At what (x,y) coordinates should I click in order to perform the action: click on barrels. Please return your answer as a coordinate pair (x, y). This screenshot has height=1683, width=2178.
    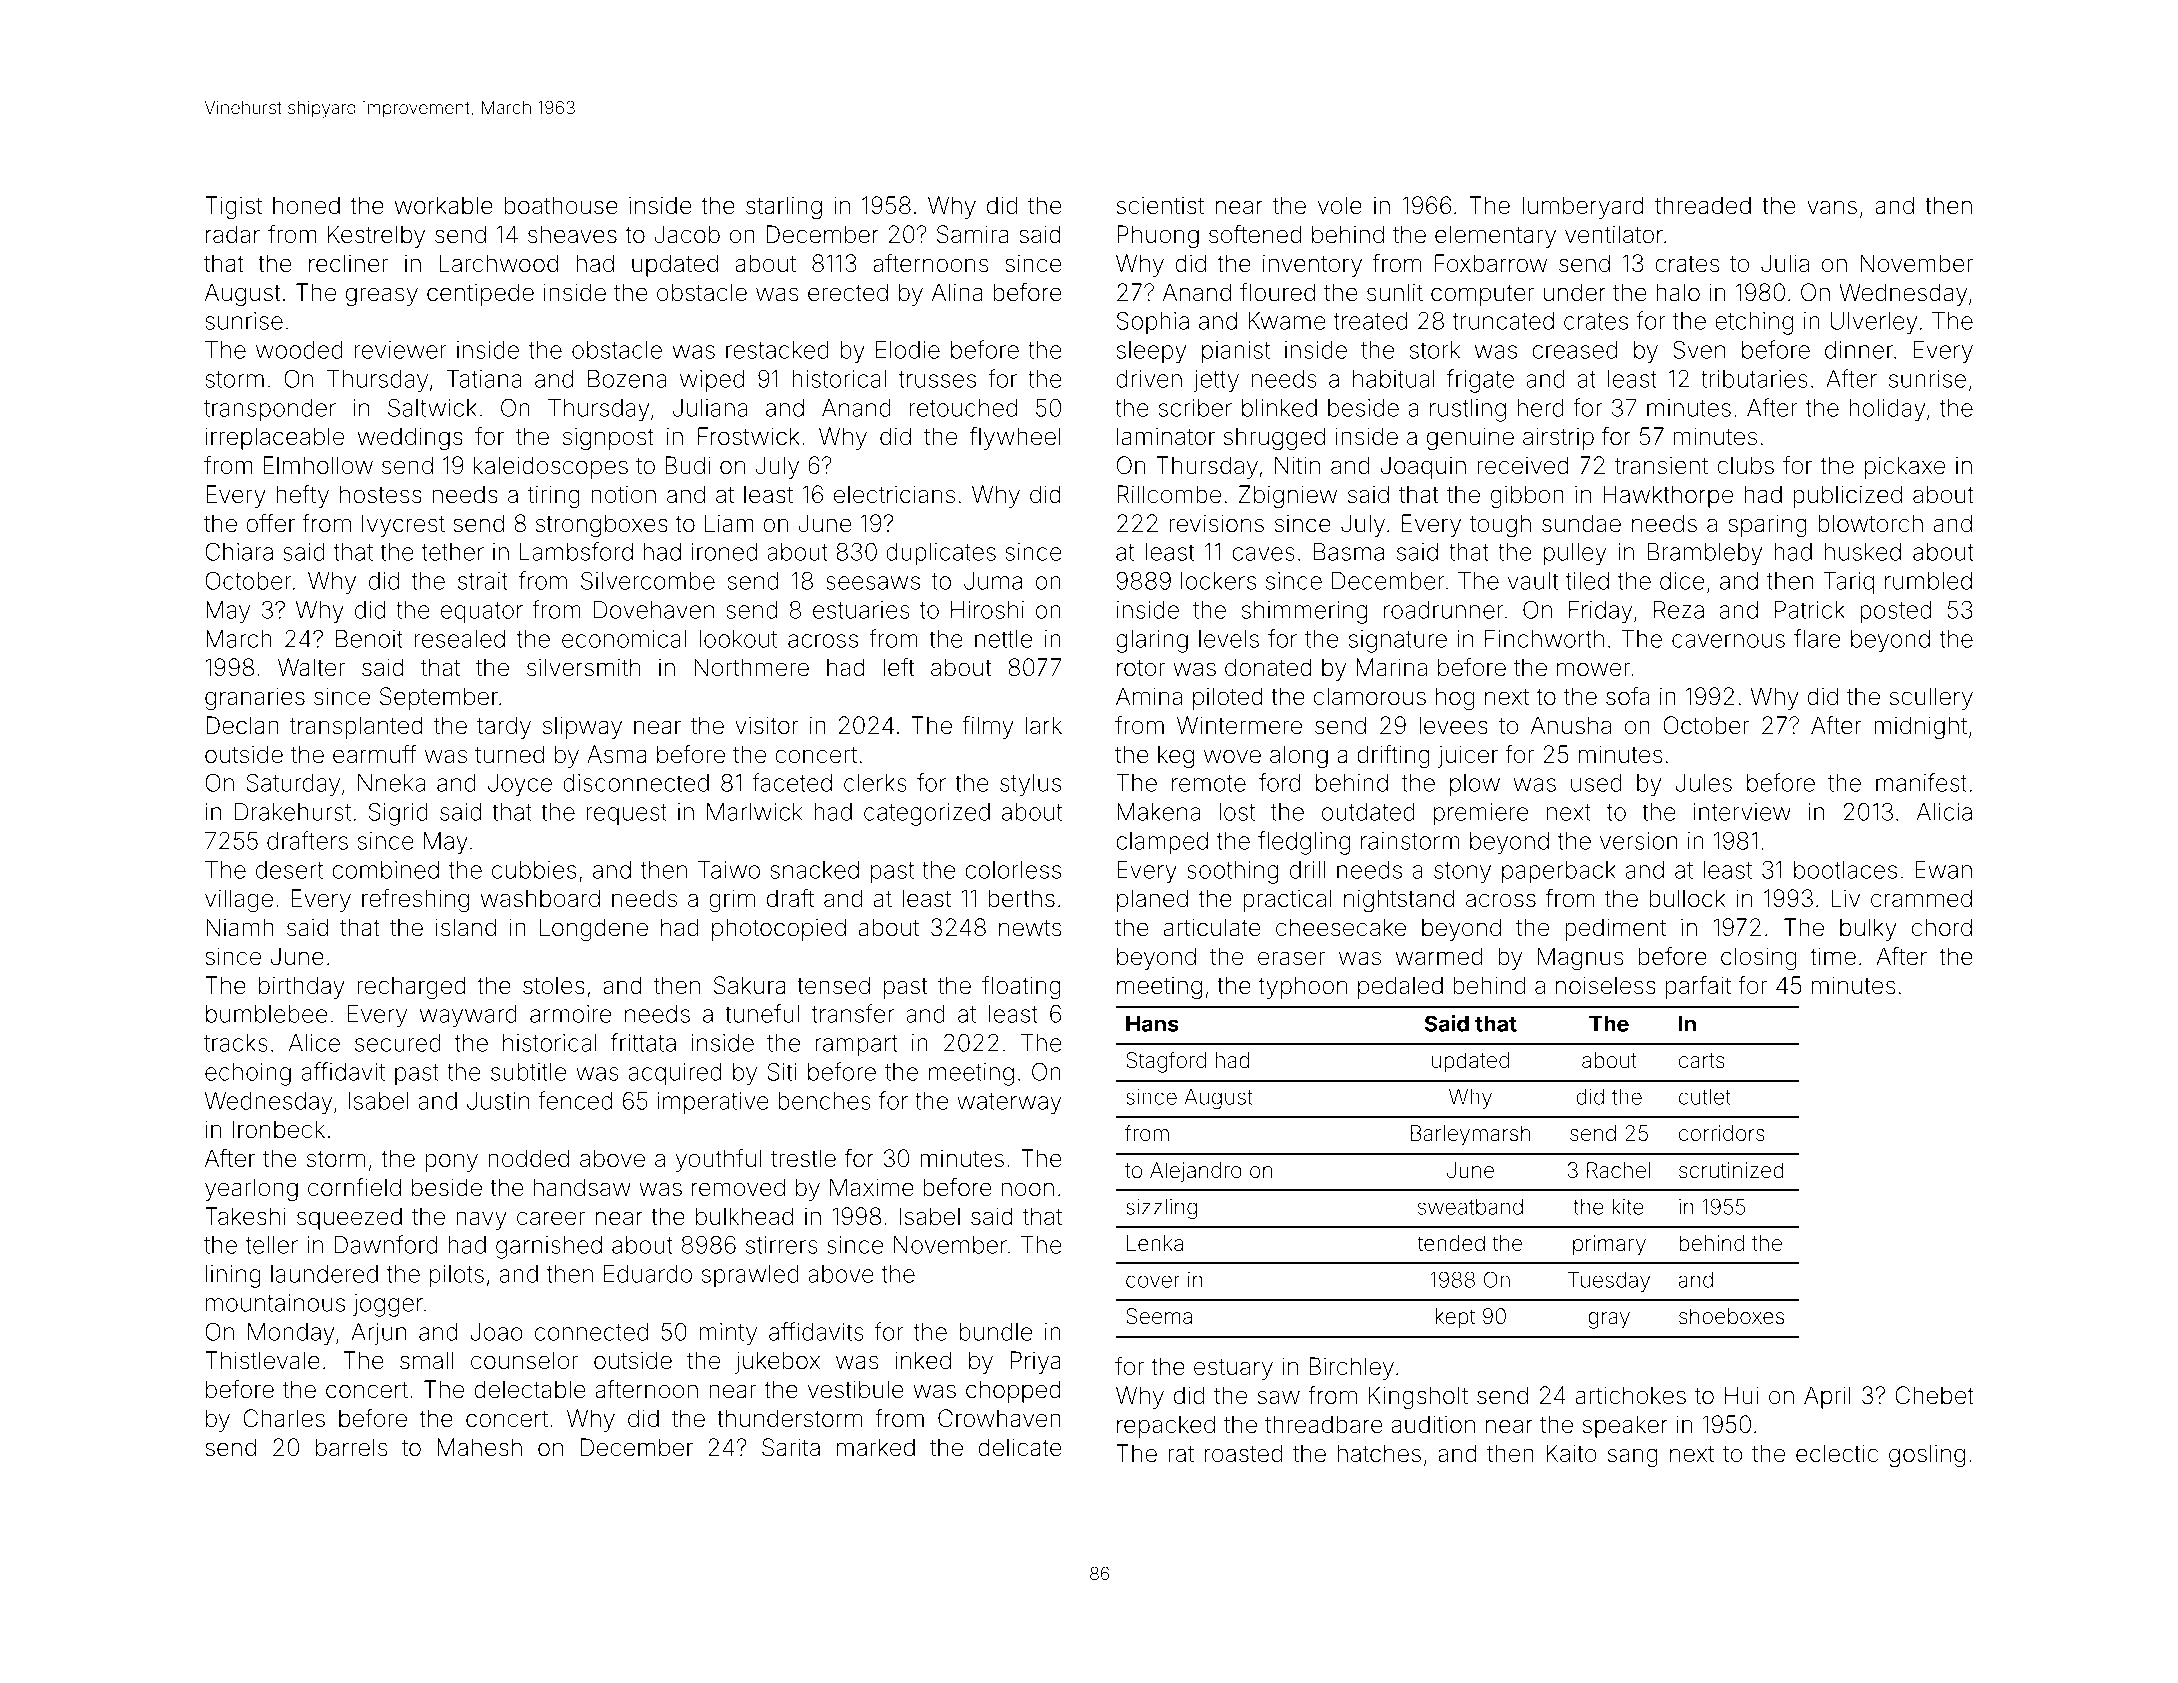
    Looking at the image, I should click on (351, 1447).
